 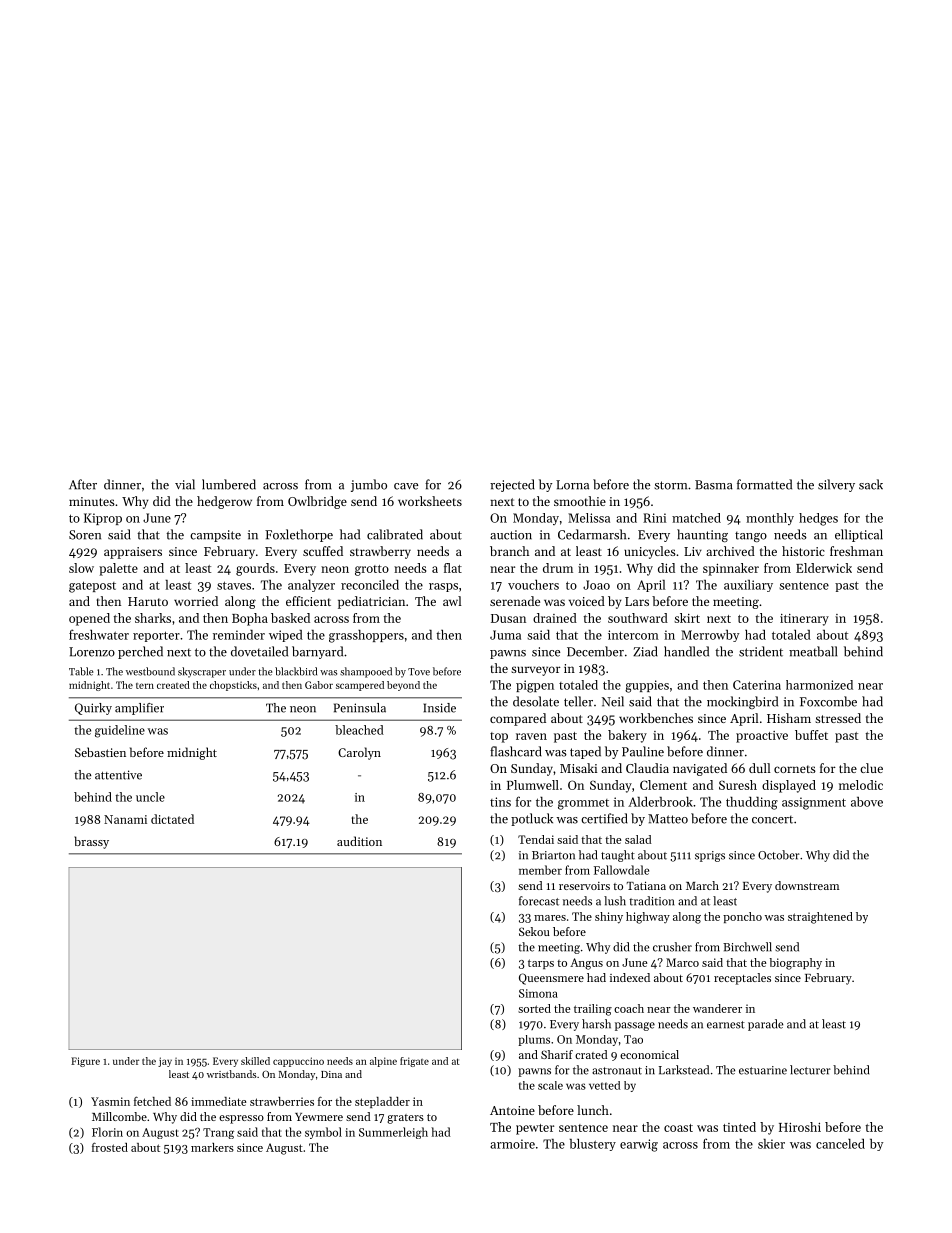 I want to click on audition, so click(x=359, y=841).
